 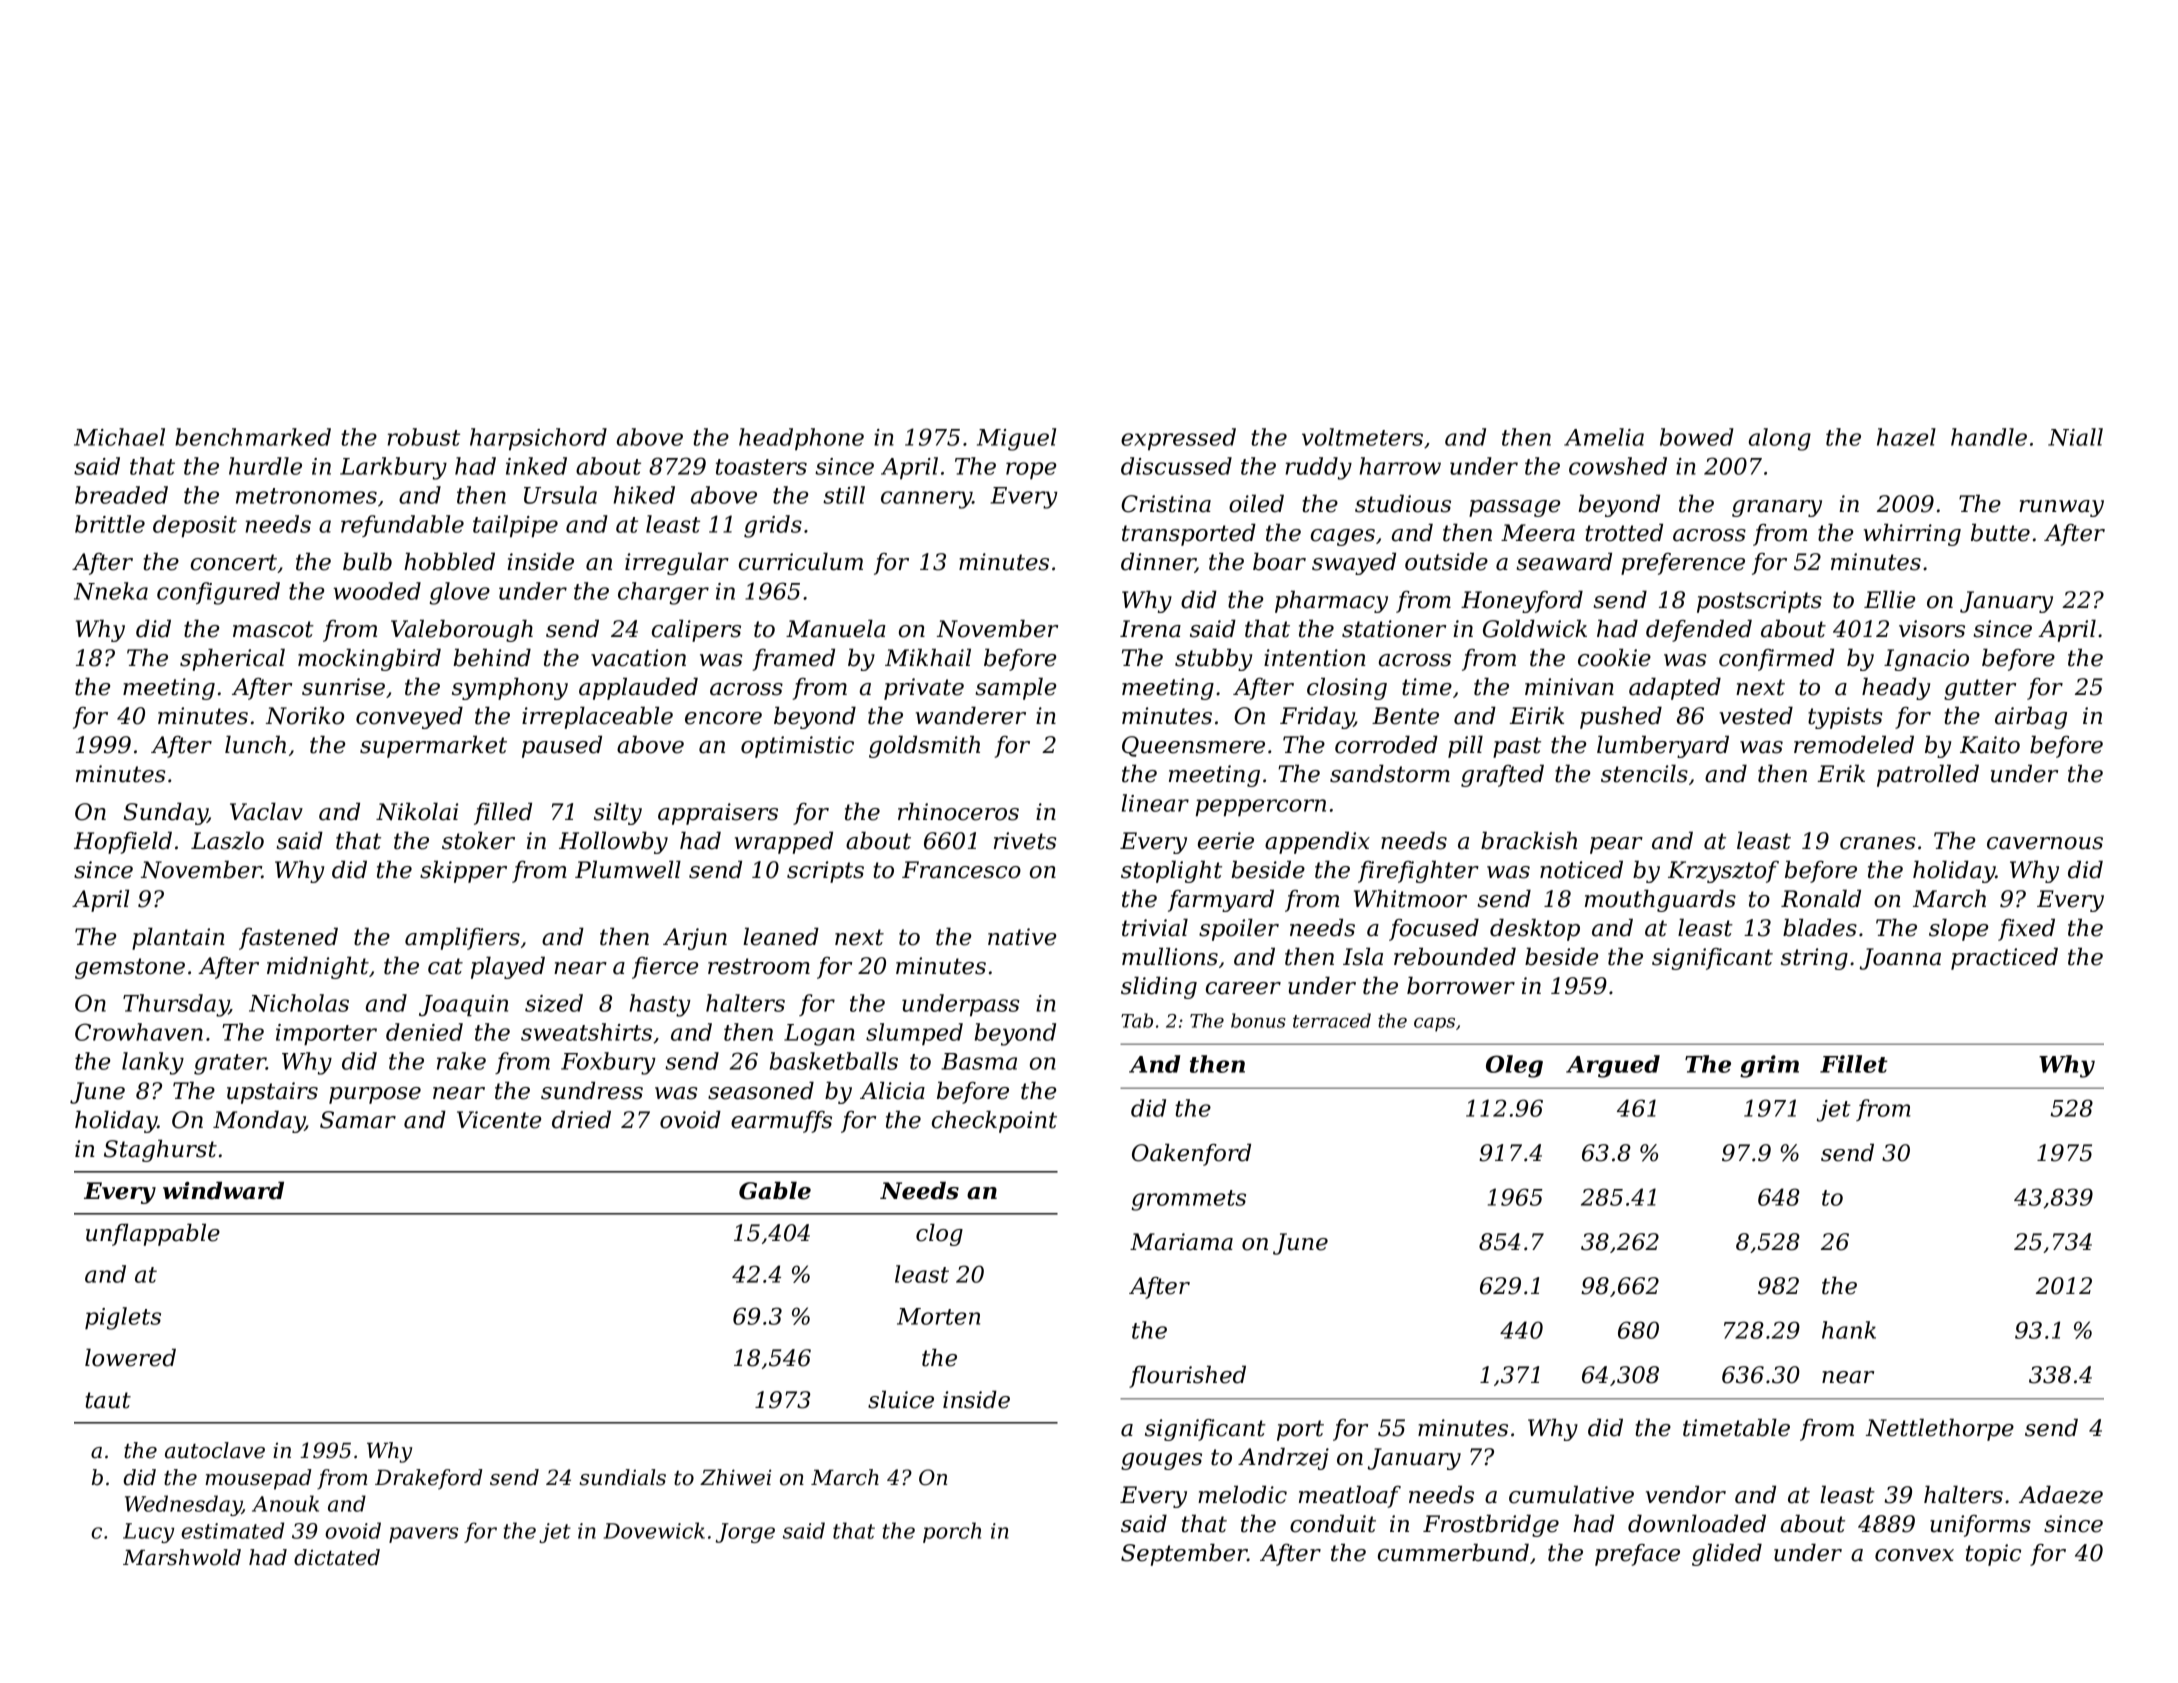 What do you see at coordinates (1213, 659) in the screenshot?
I see `stubby` at bounding box center [1213, 659].
